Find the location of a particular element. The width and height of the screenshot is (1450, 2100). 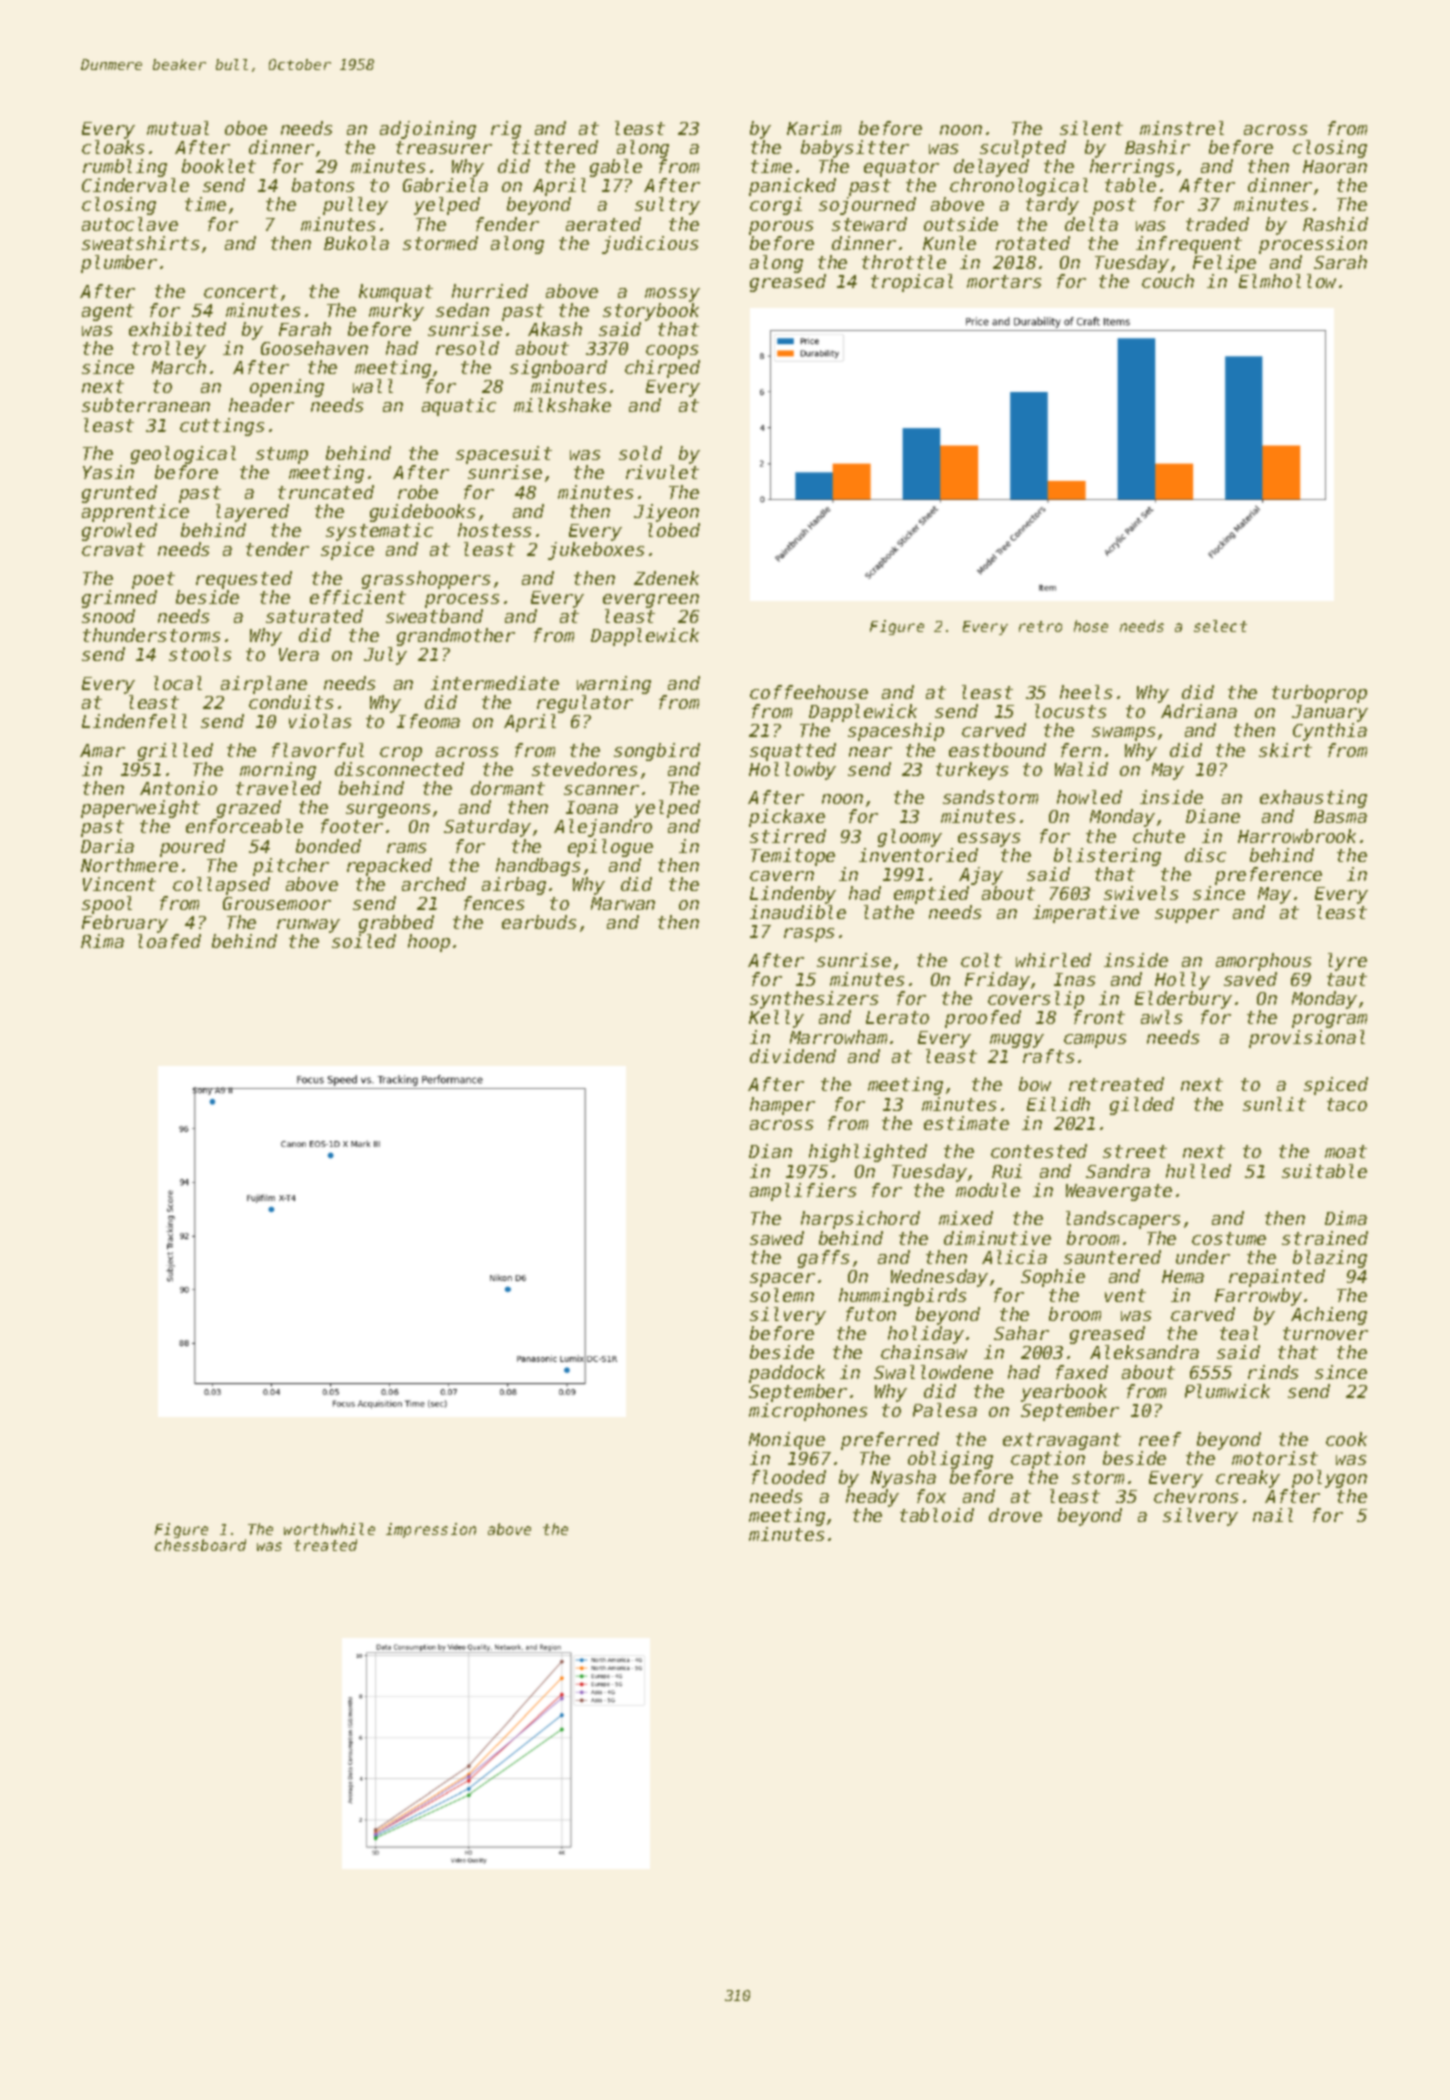

earbuds is located at coordinates (539, 922).
